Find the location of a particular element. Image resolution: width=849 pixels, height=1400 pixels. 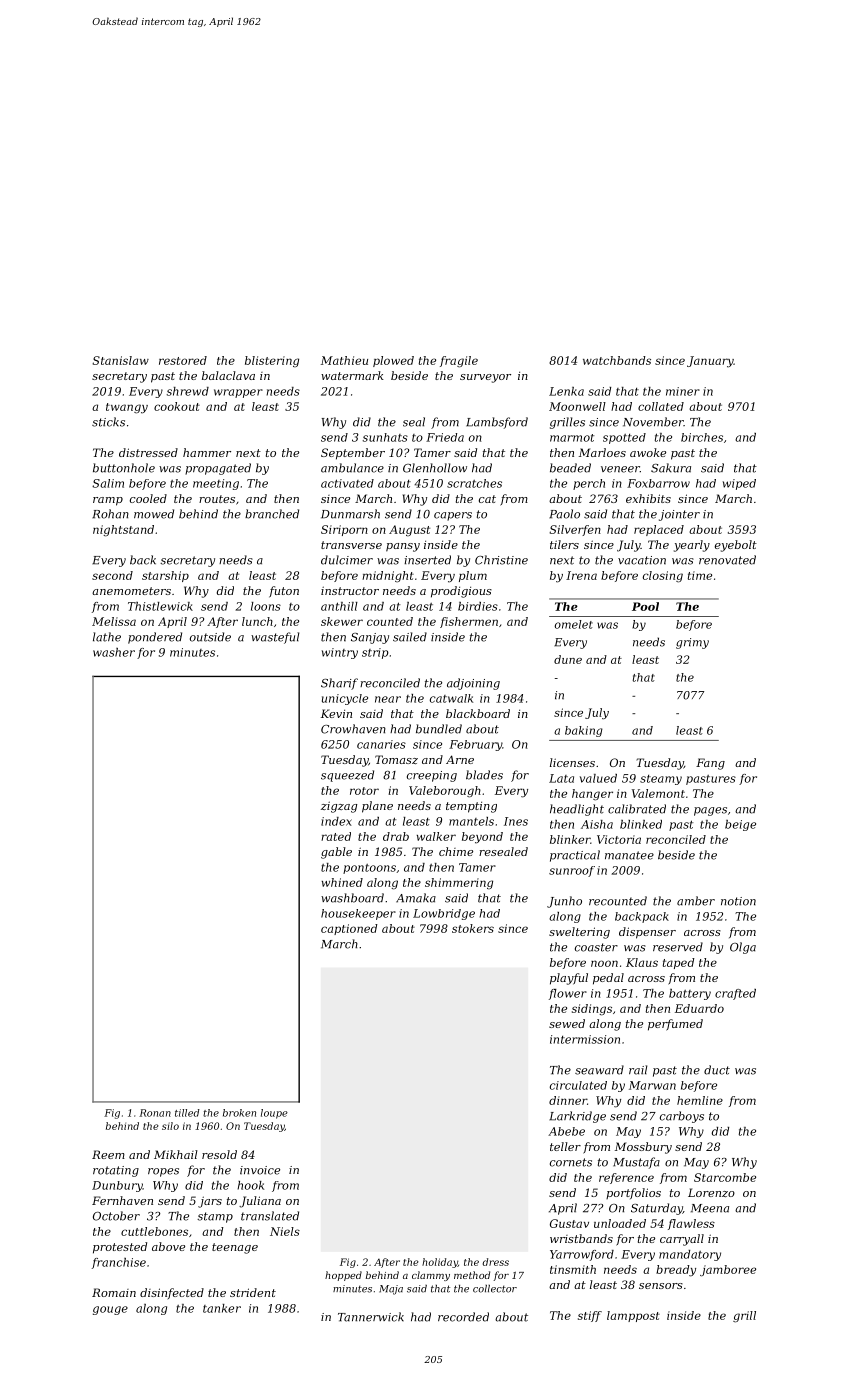

teller is located at coordinates (565, 1146).
